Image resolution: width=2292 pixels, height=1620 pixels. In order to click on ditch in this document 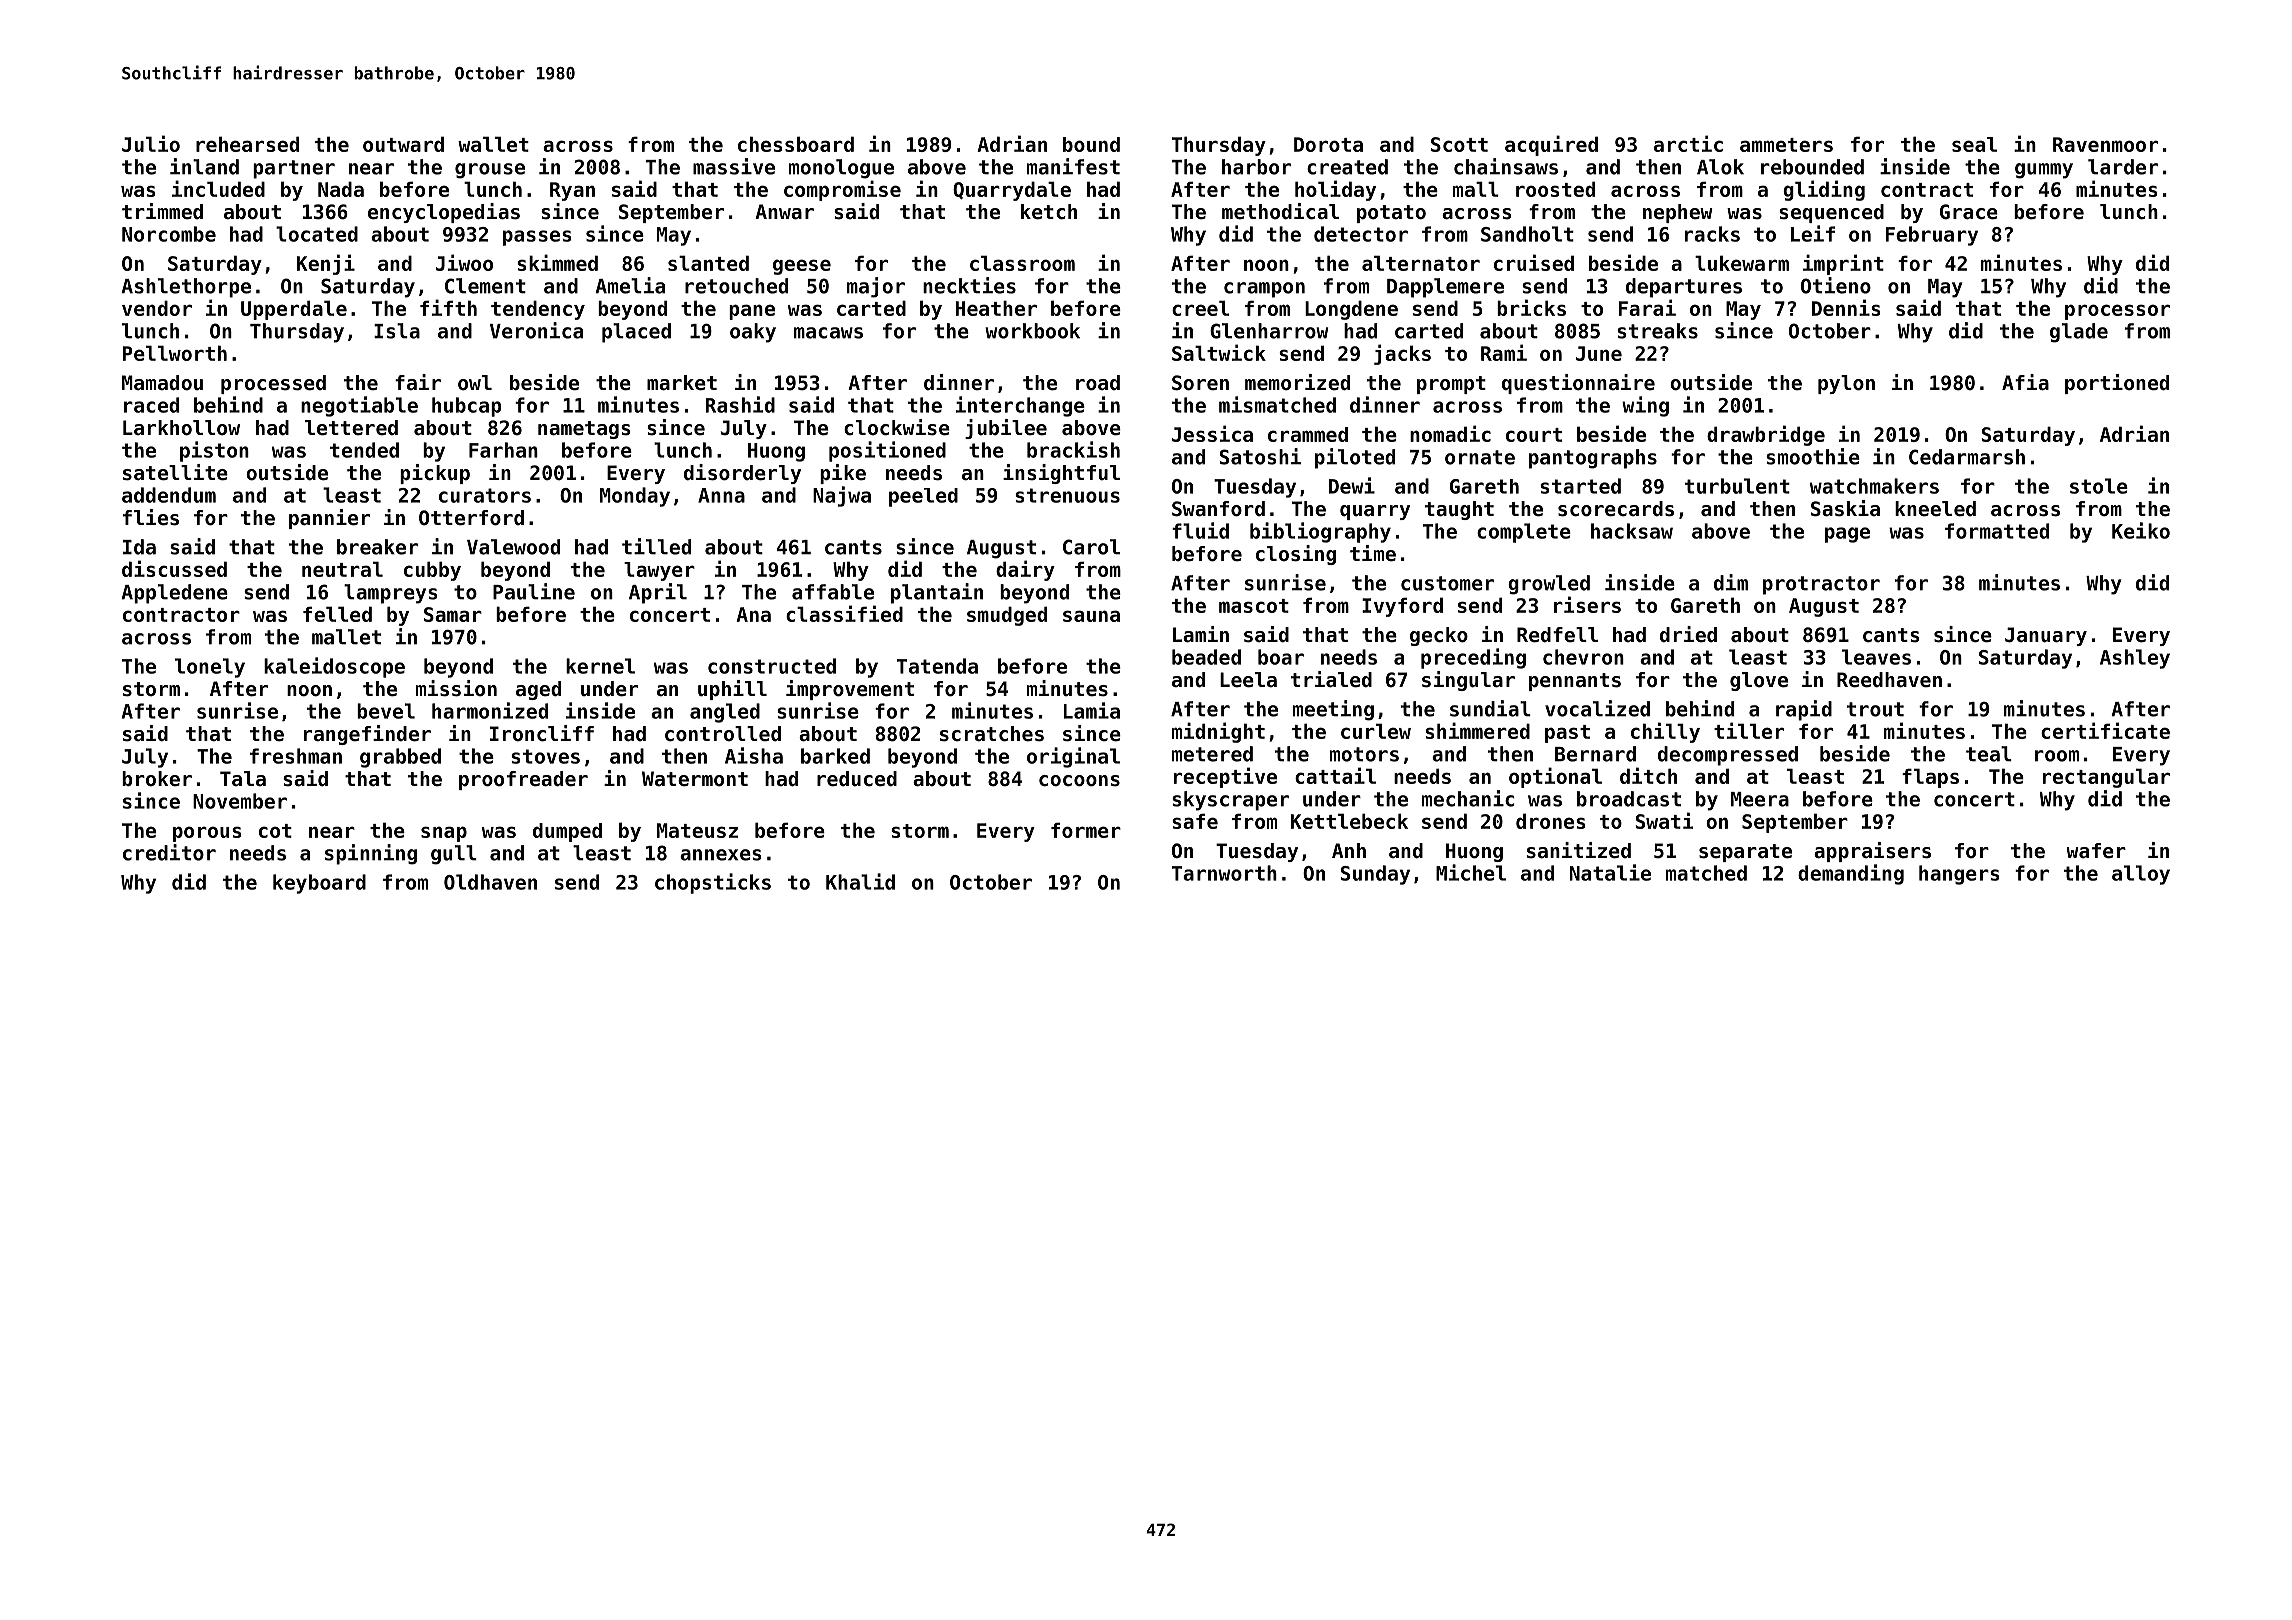, I will do `click(1648, 775)`.
